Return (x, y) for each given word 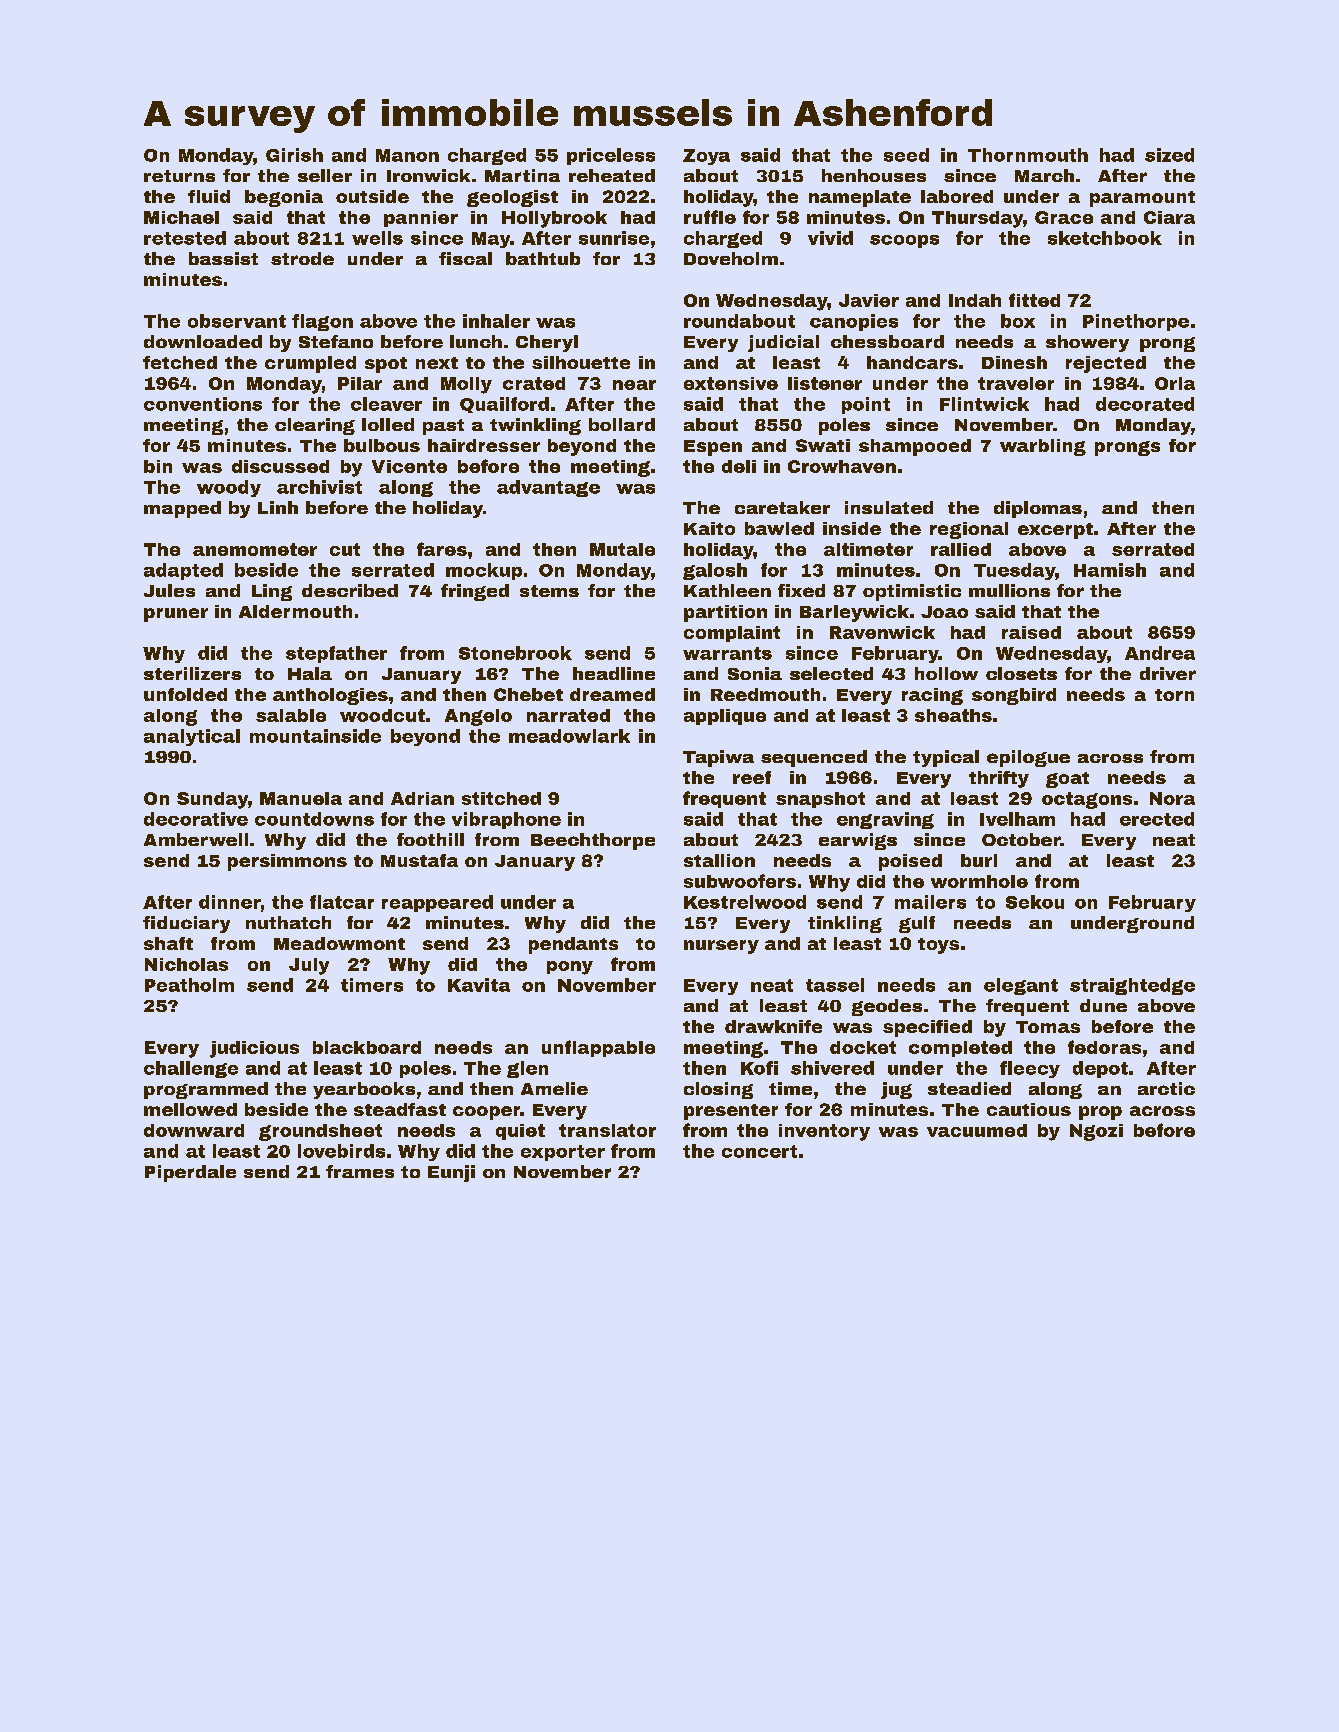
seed (906, 155)
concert (759, 1151)
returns (179, 176)
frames (360, 1171)
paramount (1142, 199)
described (350, 590)
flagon (322, 322)
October (1021, 839)
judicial (783, 343)
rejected (1106, 364)
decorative (196, 819)
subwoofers (740, 881)
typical (946, 758)
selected (831, 673)
